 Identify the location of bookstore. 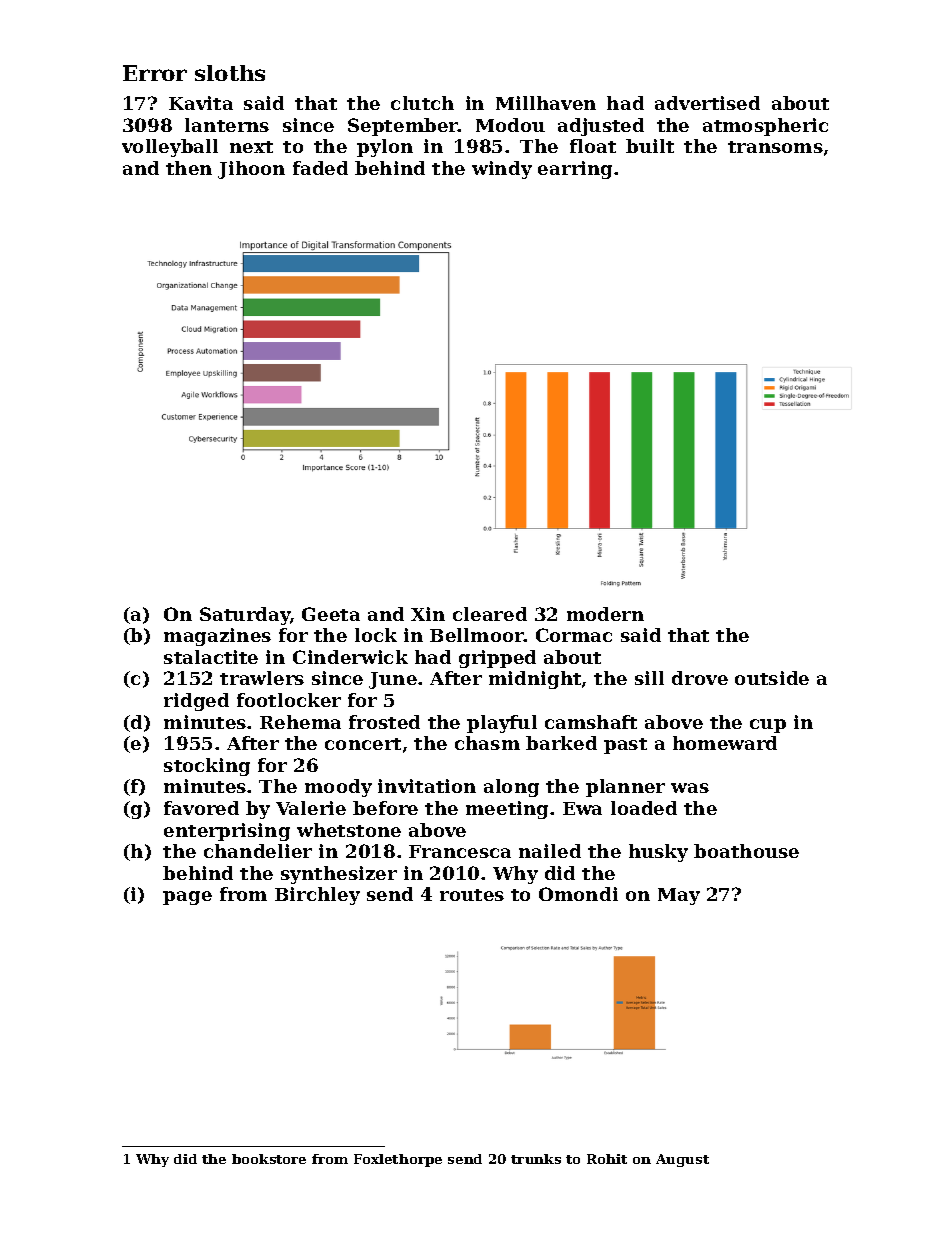
(269, 1159).
